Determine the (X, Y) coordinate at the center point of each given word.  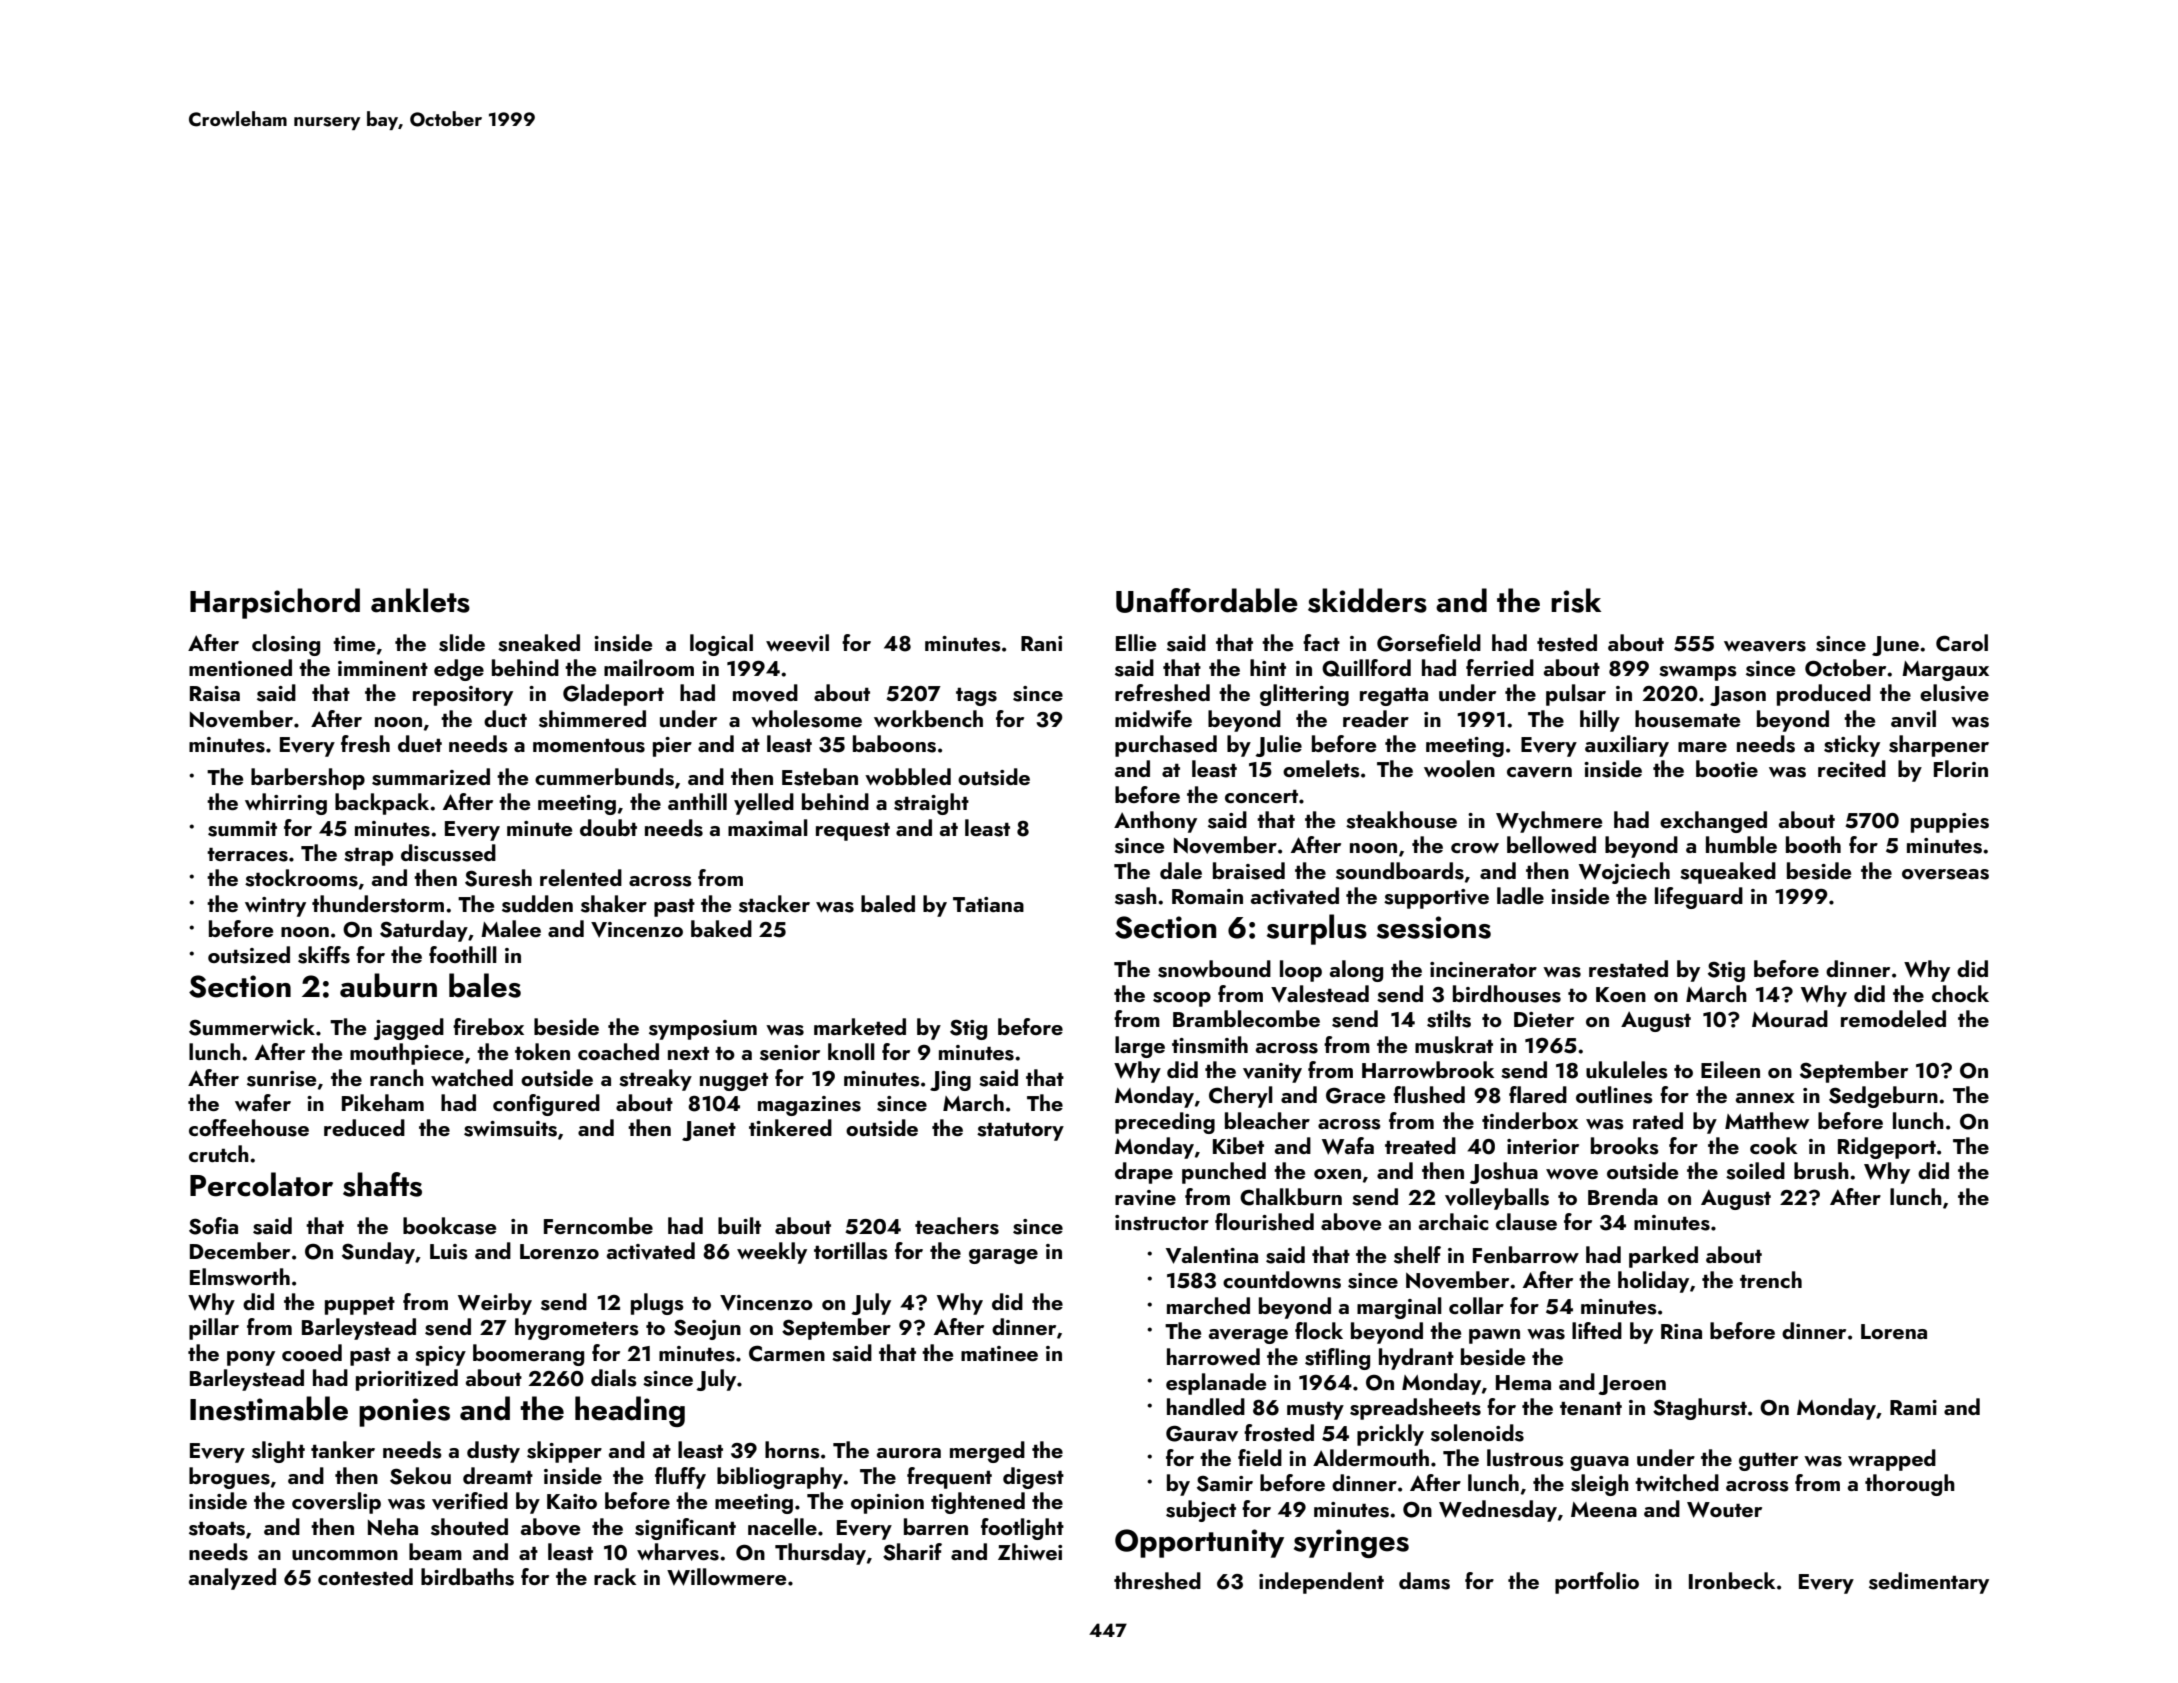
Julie (1278, 746)
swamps (1698, 673)
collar (1476, 1305)
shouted (469, 1527)
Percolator (261, 1184)
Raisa (215, 694)
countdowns (1282, 1280)
